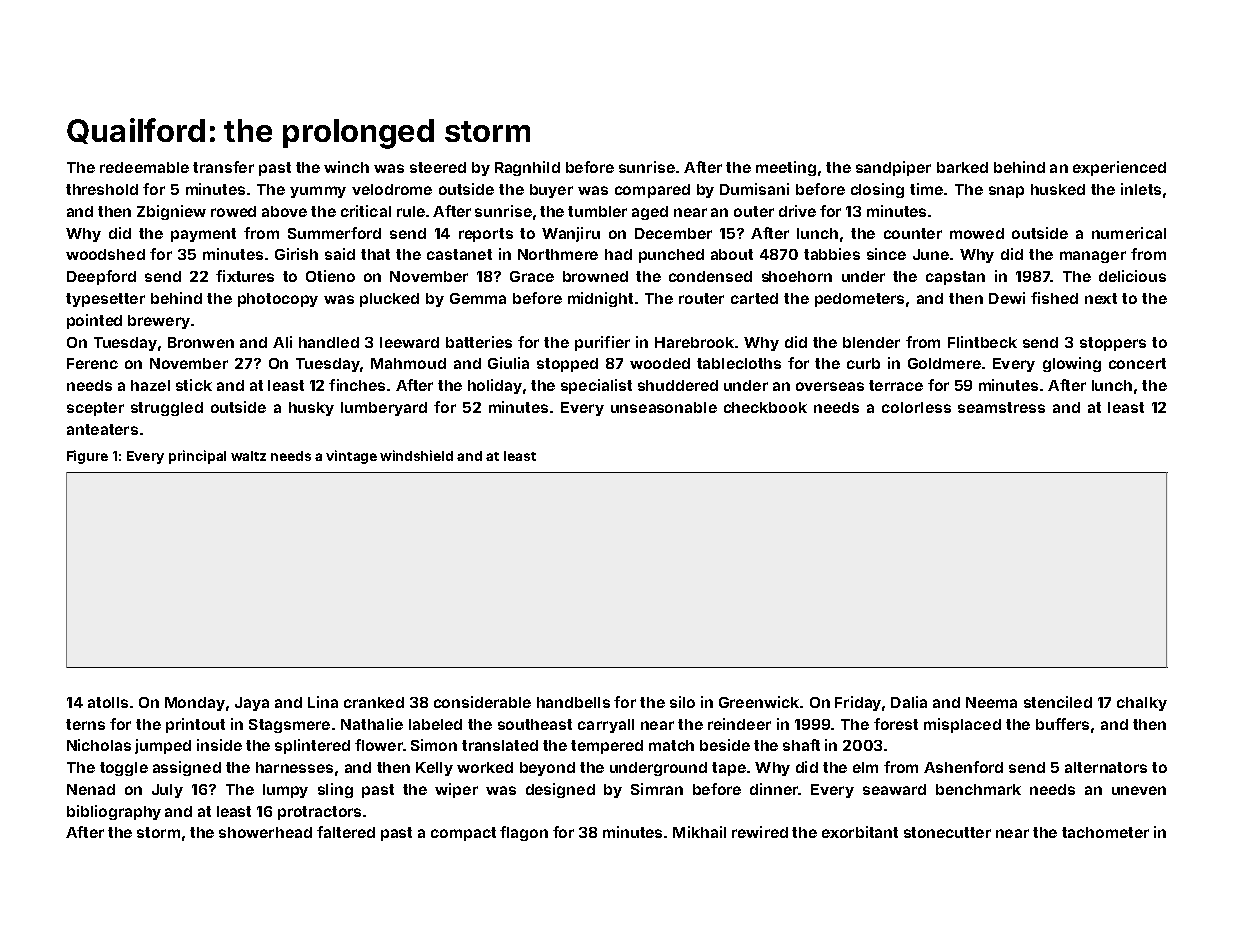 This screenshot has width=1233, height=952. Describe the element at coordinates (1072, 364) in the screenshot. I see `glowing` at that location.
